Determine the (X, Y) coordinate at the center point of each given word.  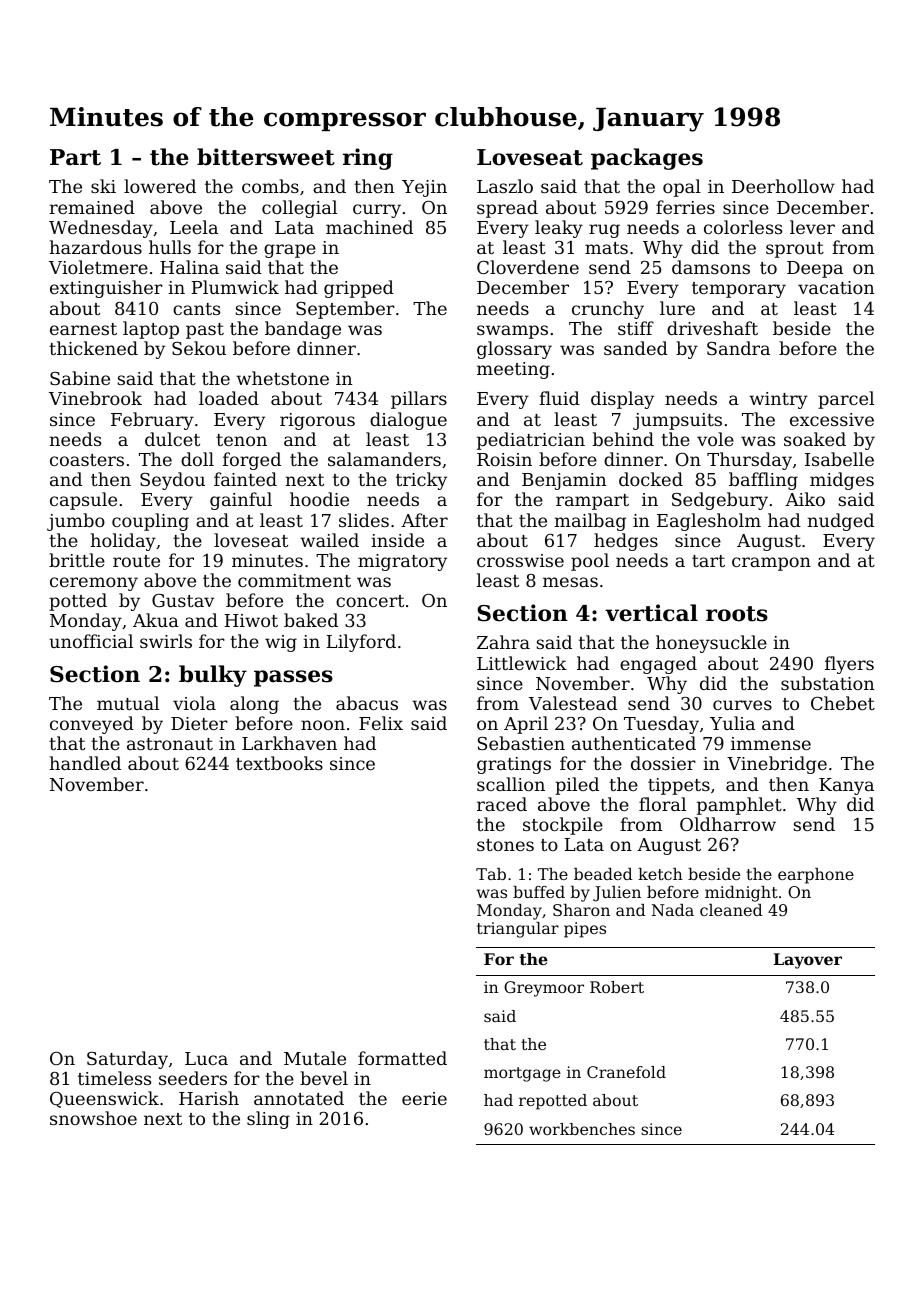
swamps (512, 332)
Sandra (738, 348)
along (254, 705)
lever (812, 227)
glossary (514, 350)
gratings (514, 765)
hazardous (96, 247)
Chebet (843, 703)
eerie (424, 1098)
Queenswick (104, 1099)
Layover (808, 961)
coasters (87, 460)
